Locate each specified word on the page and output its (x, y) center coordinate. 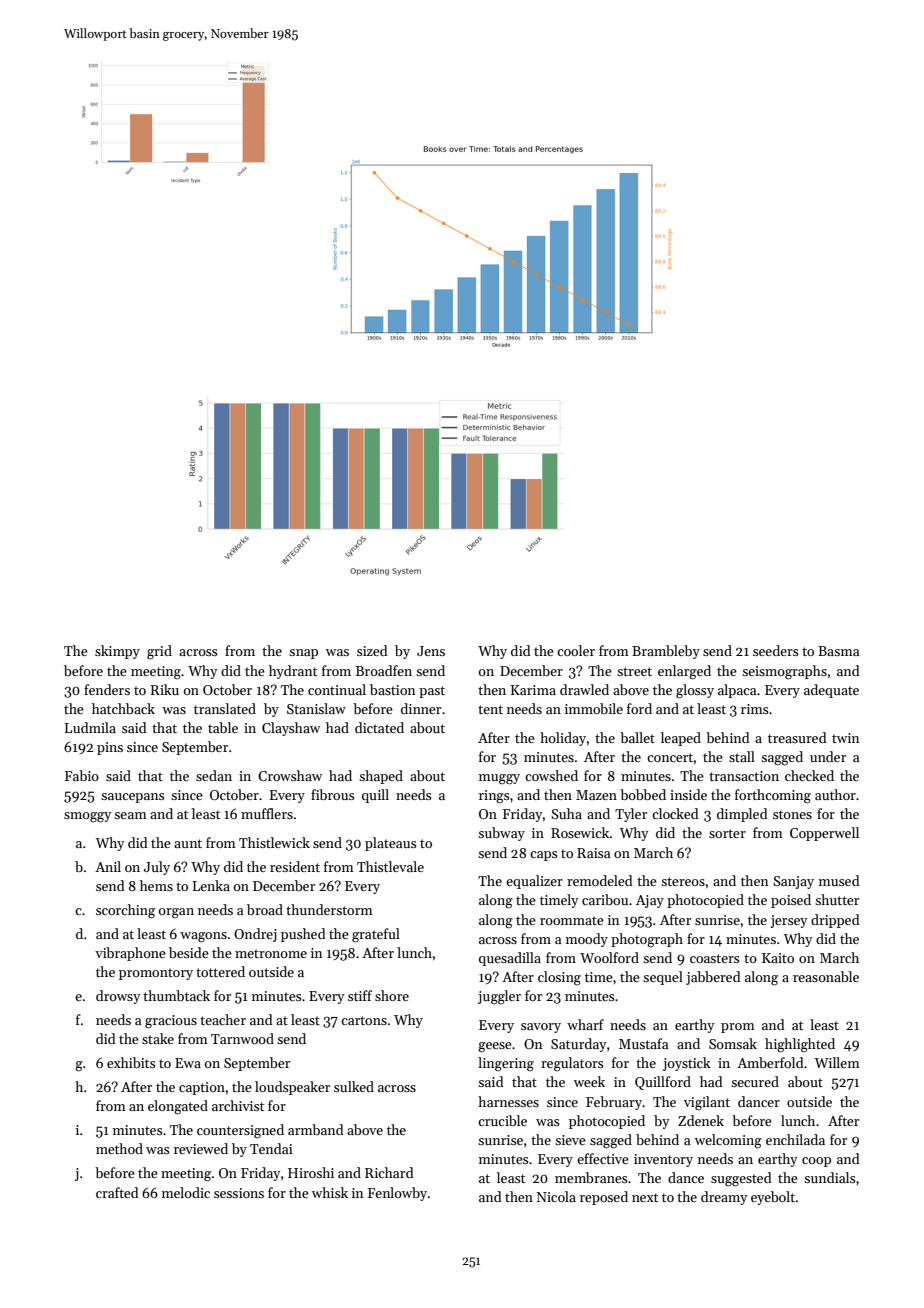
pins (110, 748)
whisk (330, 1192)
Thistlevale (390, 866)
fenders (107, 689)
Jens (431, 651)
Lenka (211, 885)
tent (490, 709)
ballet (637, 737)
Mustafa (643, 1043)
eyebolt (773, 1198)
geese (495, 1047)
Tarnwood (242, 1038)
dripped (835, 921)
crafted (117, 1192)
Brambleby (666, 652)
